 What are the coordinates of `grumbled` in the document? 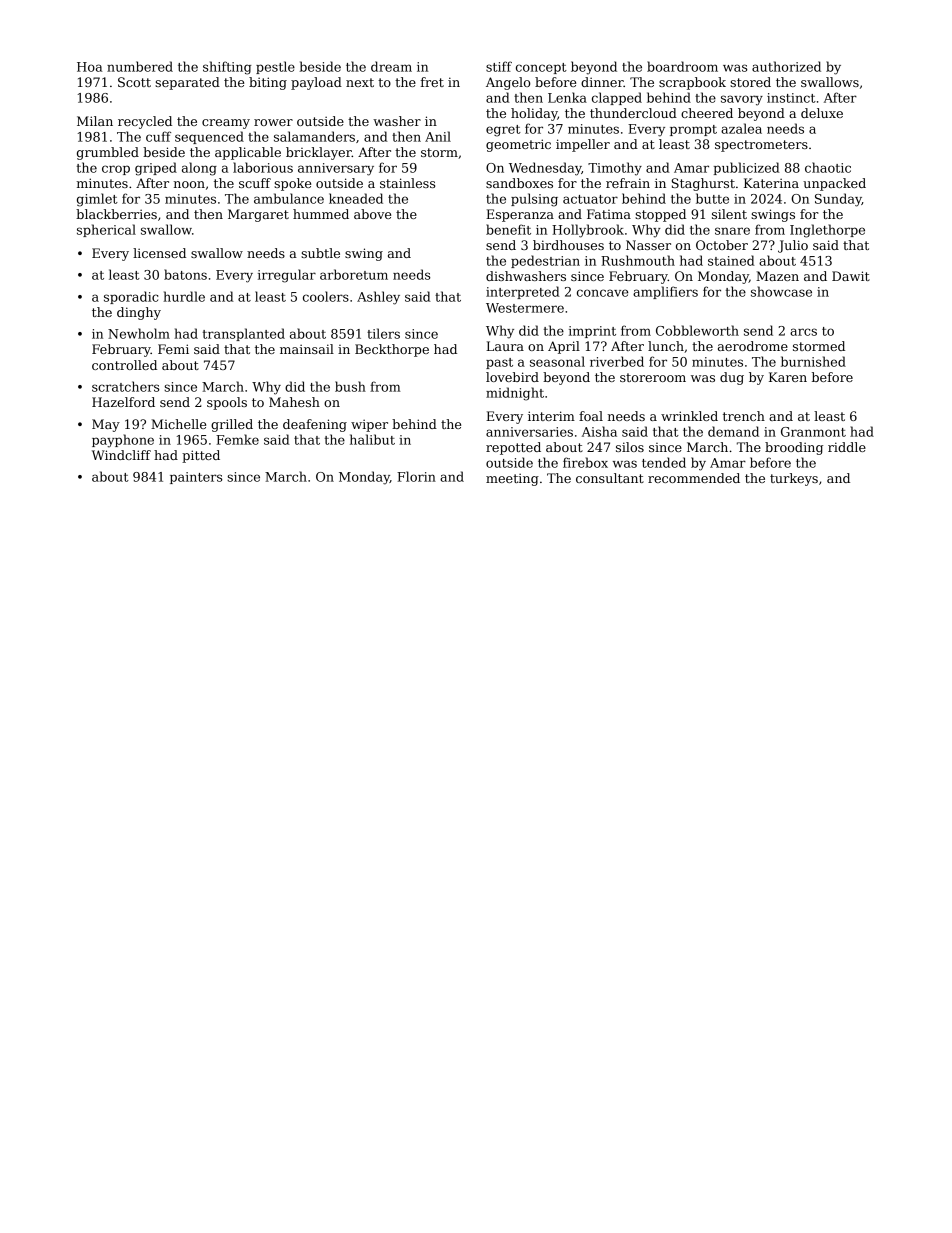 It's located at (108, 153).
